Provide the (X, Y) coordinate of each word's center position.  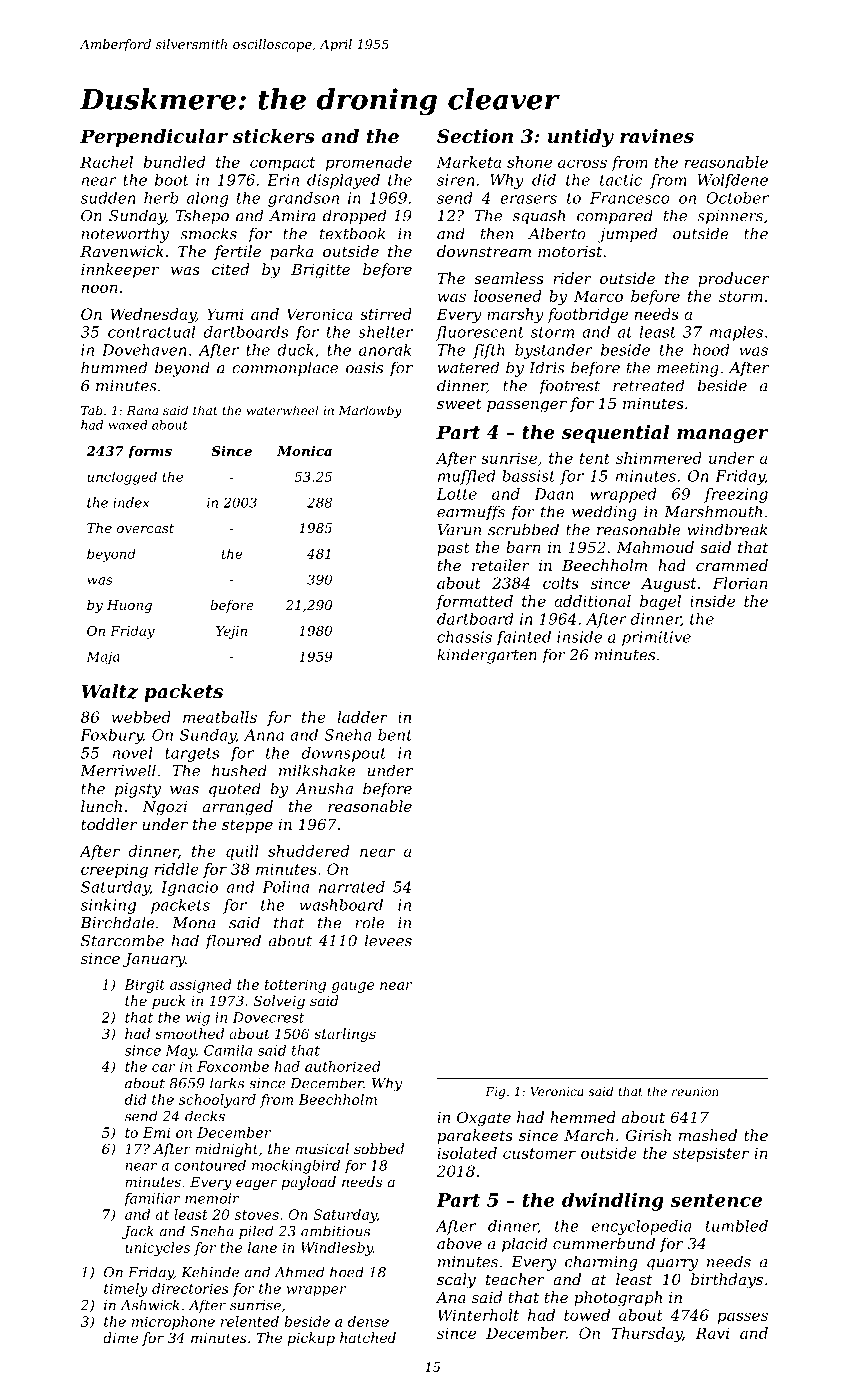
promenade (369, 163)
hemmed (583, 1117)
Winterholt (478, 1315)
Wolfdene (732, 181)
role (370, 922)
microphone (173, 1323)
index (131, 502)
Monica (304, 451)
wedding (604, 513)
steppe (247, 826)
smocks (208, 233)
